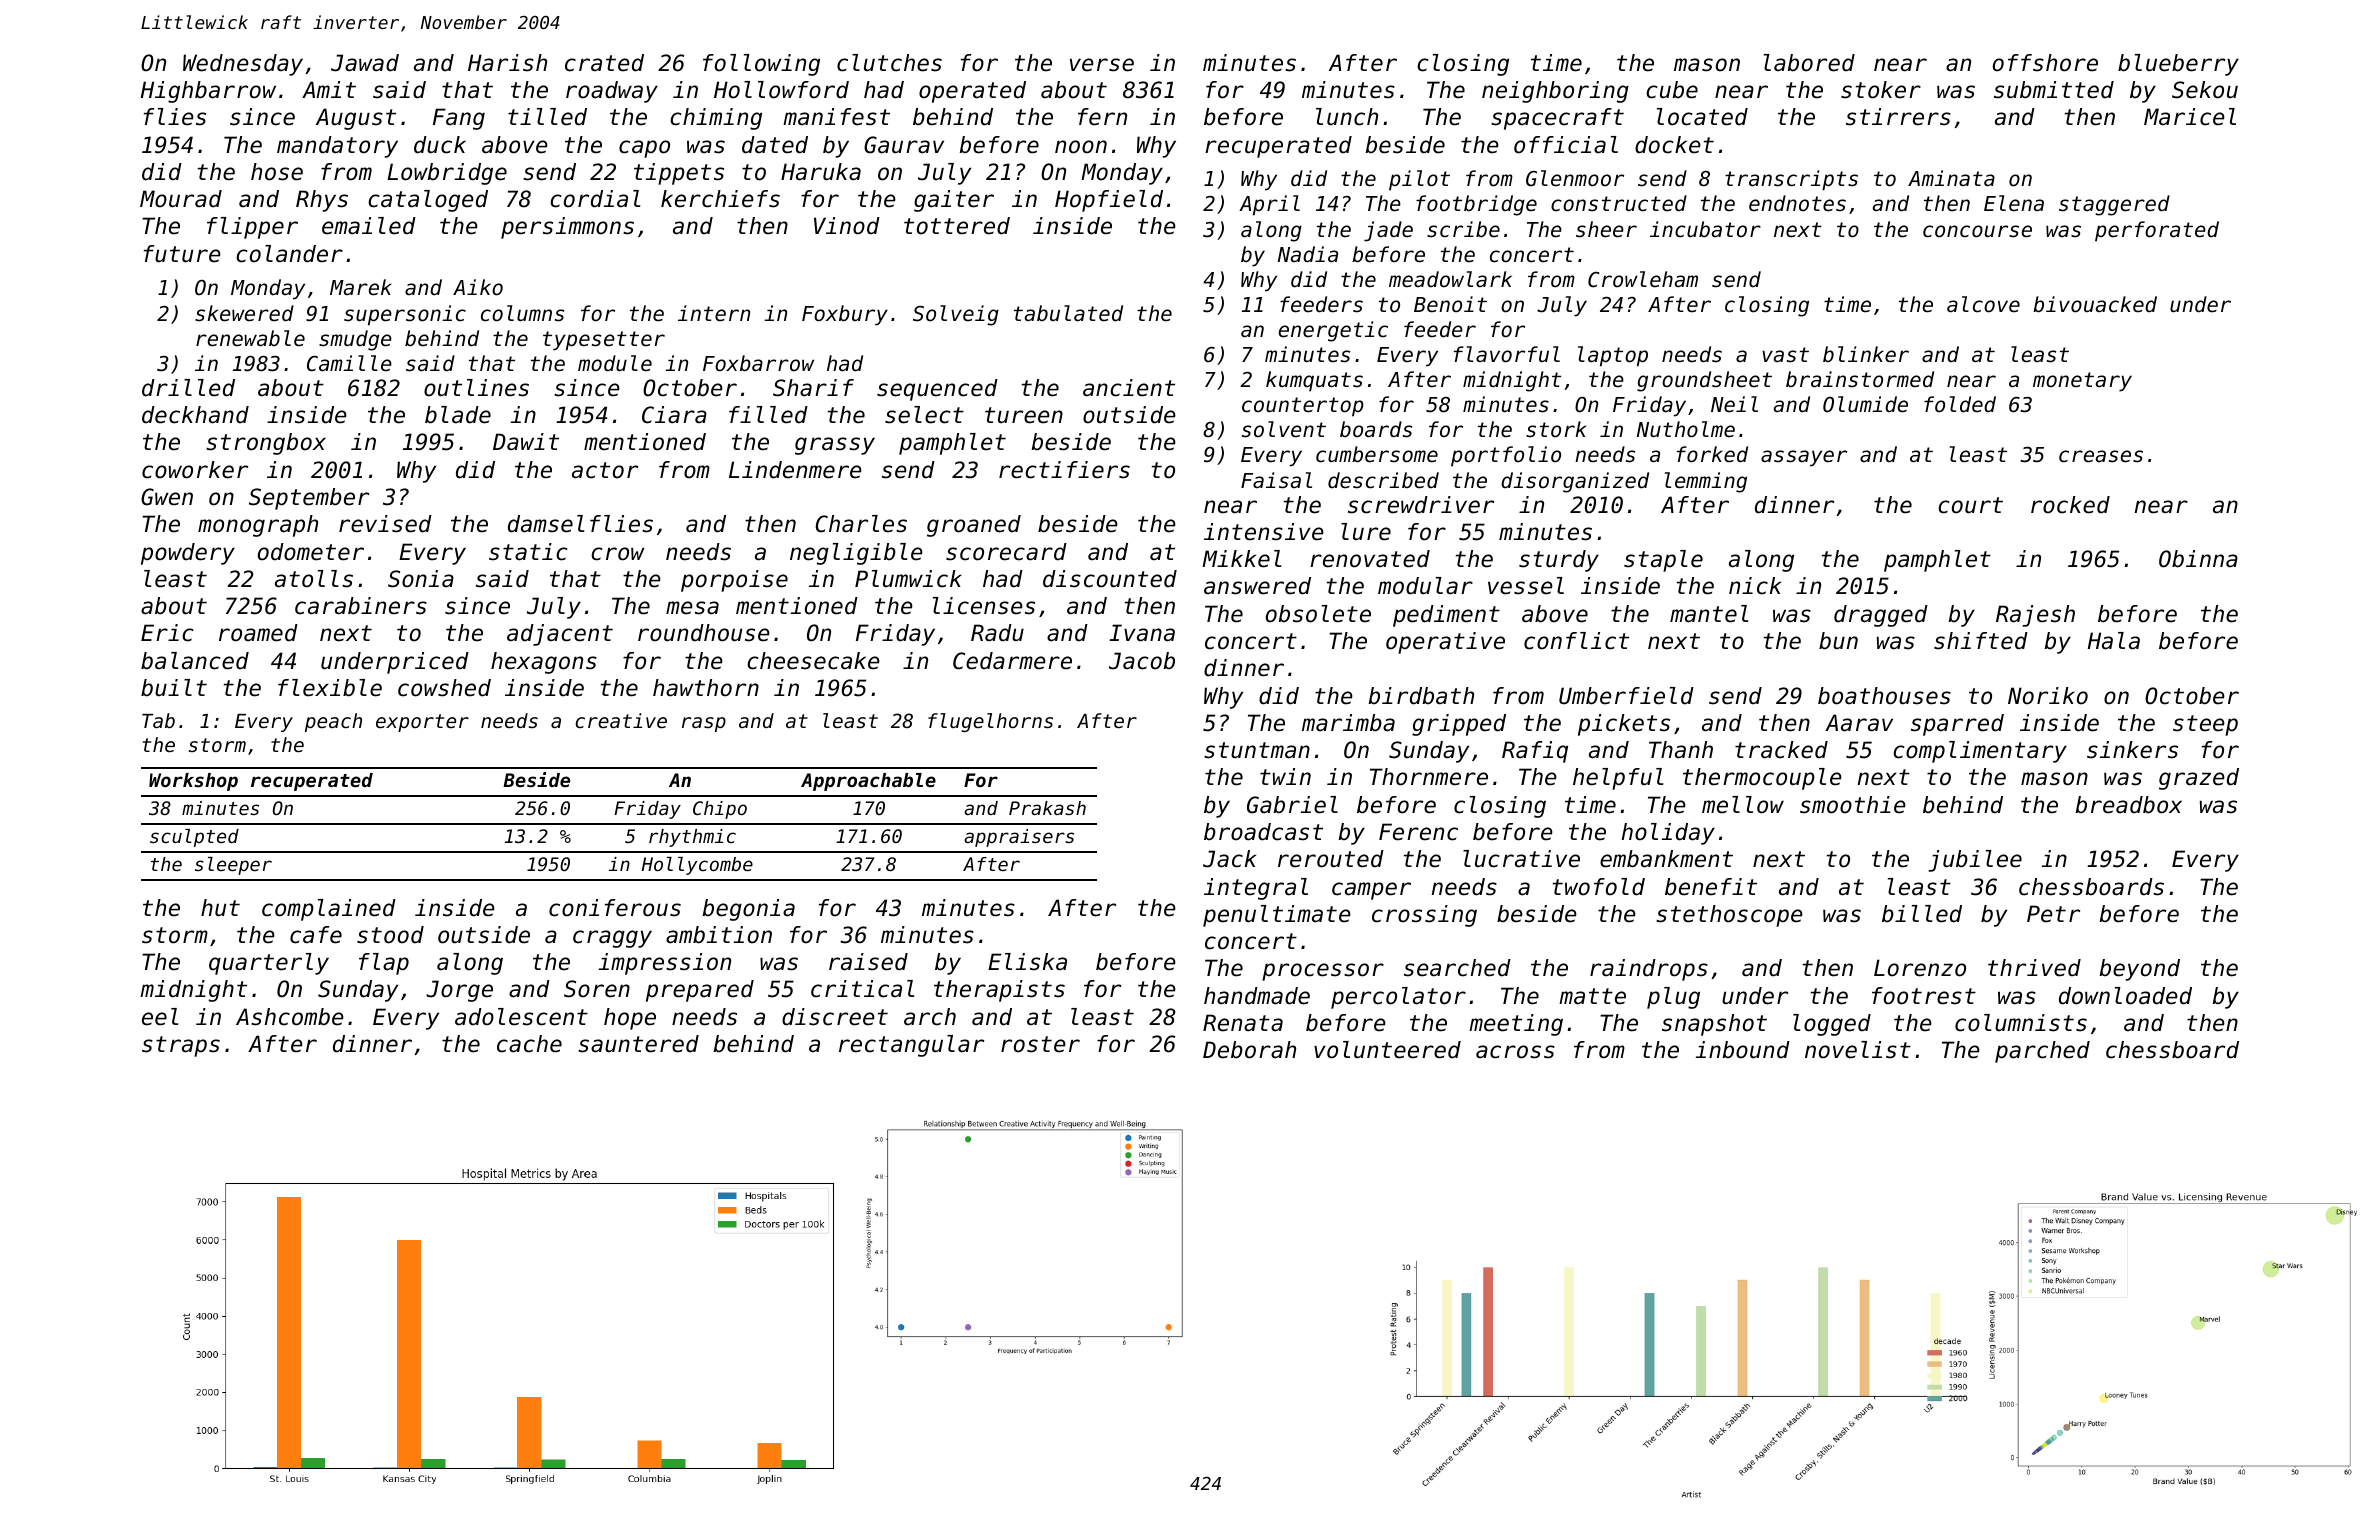 The image size is (2380, 1540). I want to click on Maricel, so click(2190, 117).
